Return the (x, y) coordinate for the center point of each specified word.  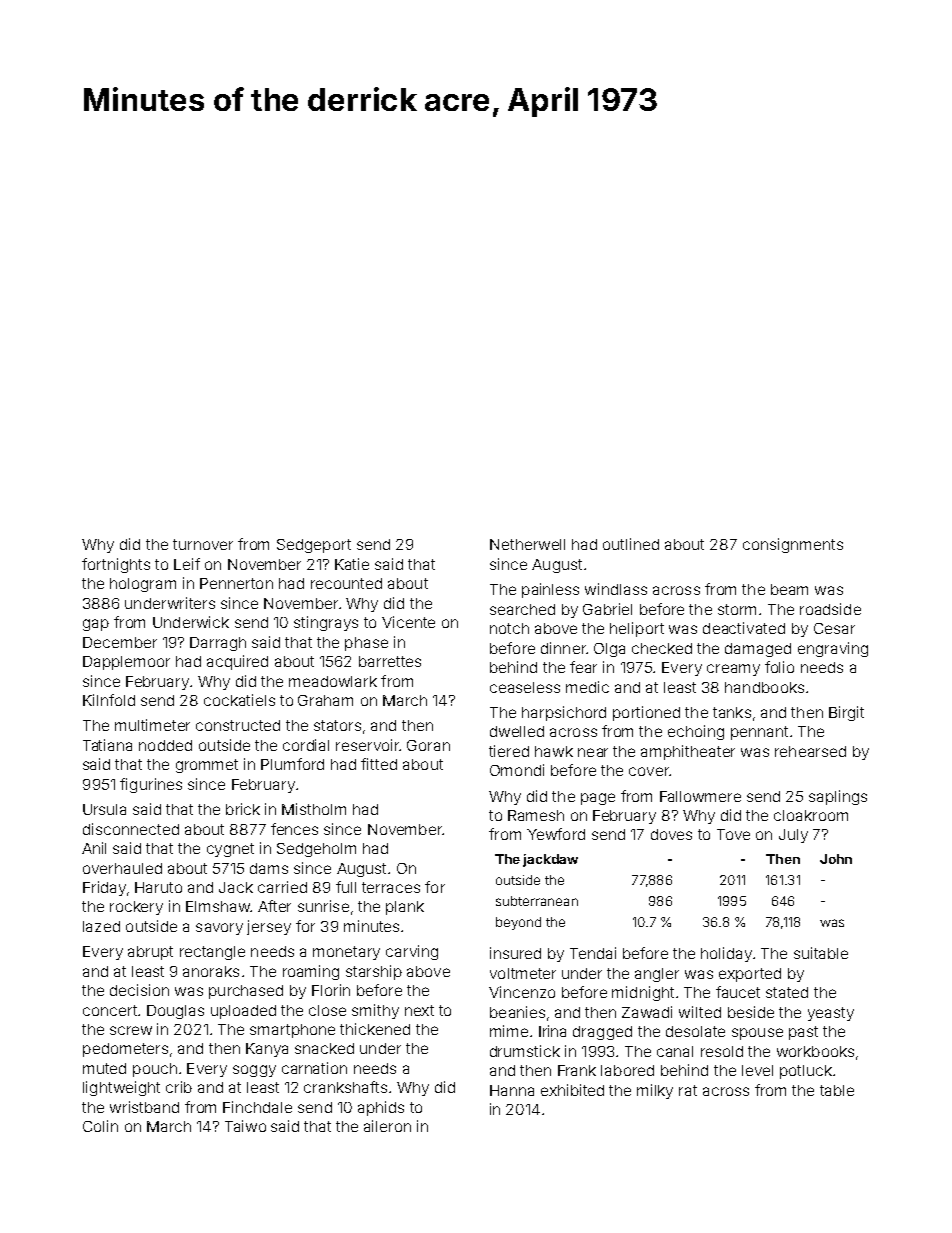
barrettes (390, 661)
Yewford (556, 834)
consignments (793, 545)
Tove (733, 834)
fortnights (116, 565)
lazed (101, 926)
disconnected (131, 829)
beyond (518, 923)
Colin (100, 1126)
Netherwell (527, 544)
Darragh (218, 644)
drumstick (525, 1051)
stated (787, 992)
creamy (733, 670)
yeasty (831, 1014)
